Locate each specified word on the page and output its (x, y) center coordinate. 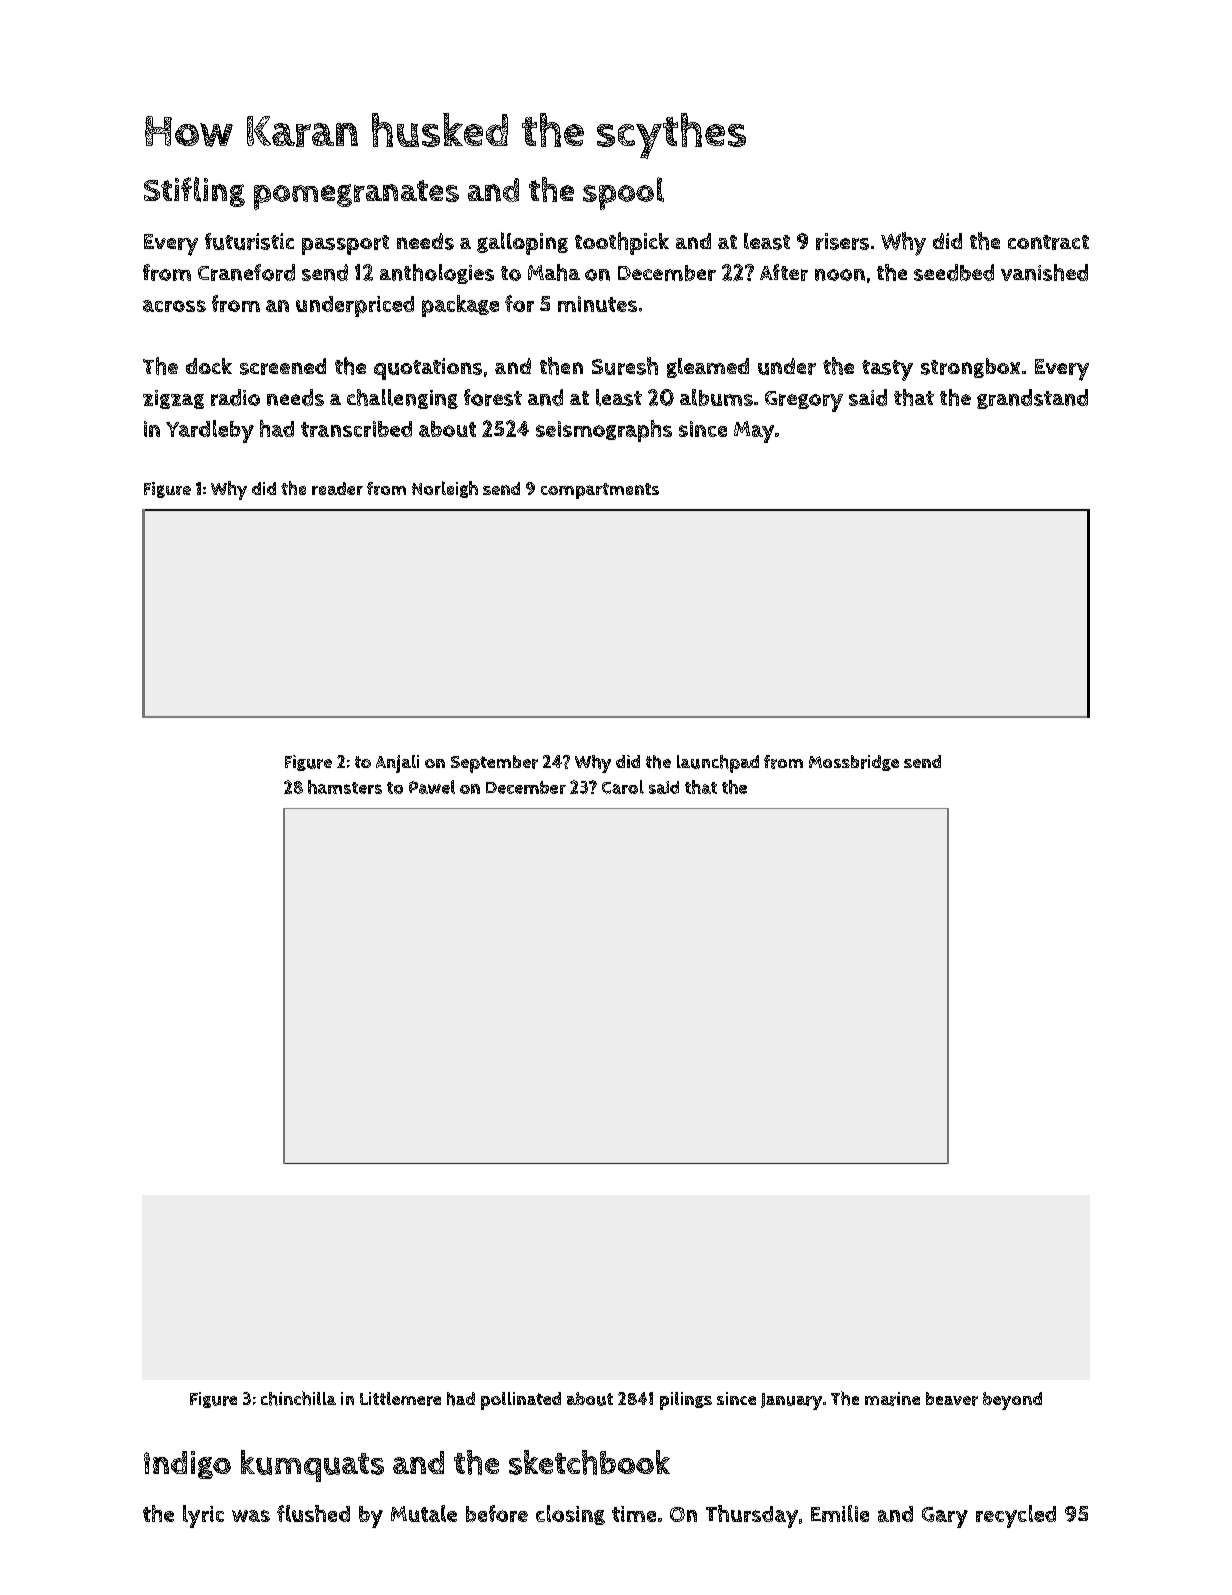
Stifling (194, 192)
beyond (1012, 1401)
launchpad (718, 764)
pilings (686, 1401)
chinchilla (298, 1398)
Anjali (397, 764)
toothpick (622, 243)
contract (1048, 242)
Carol (623, 787)
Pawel (432, 787)
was (251, 1516)
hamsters (345, 787)
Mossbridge (854, 763)
